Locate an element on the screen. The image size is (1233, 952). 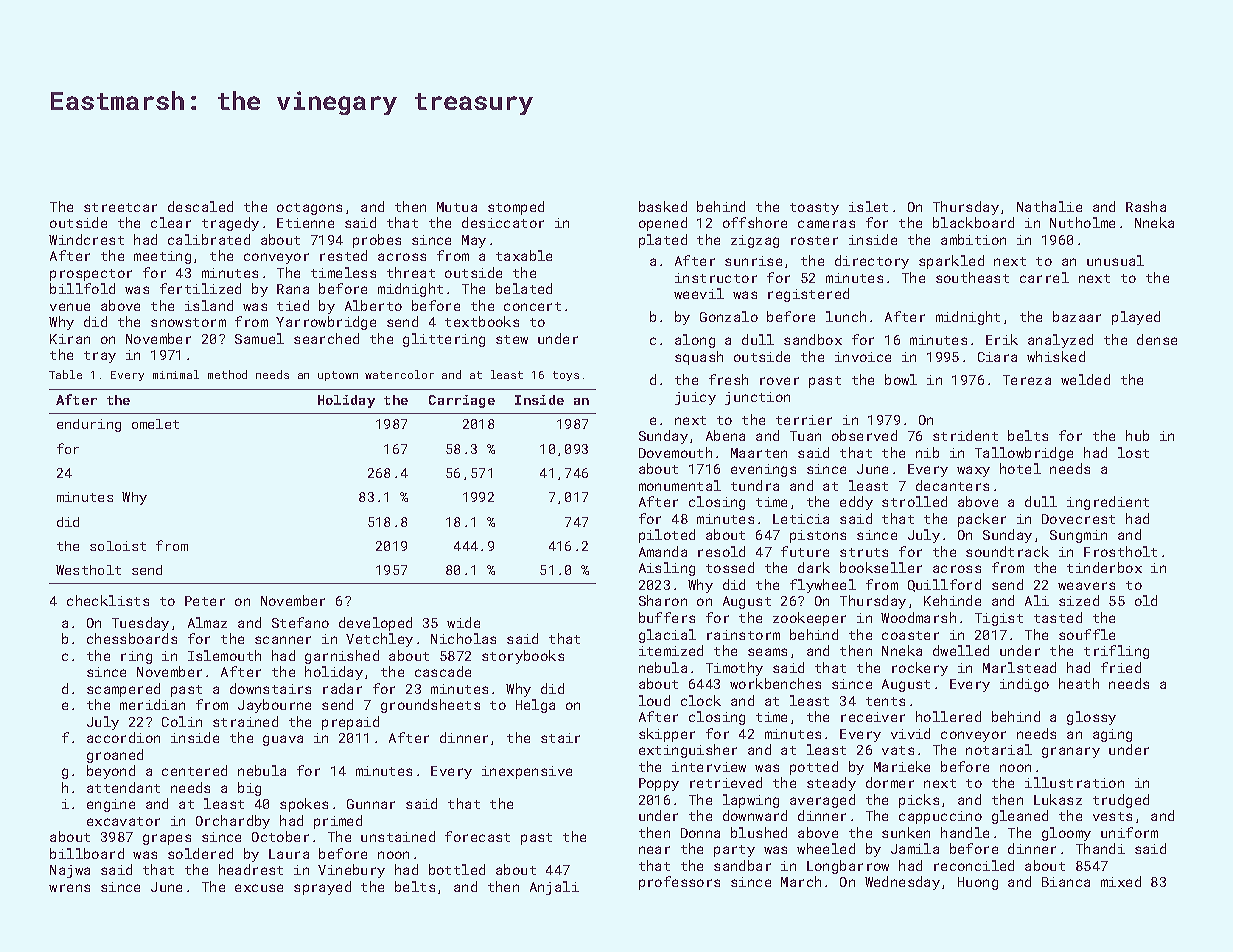
sprayed is located at coordinates (322, 888).
